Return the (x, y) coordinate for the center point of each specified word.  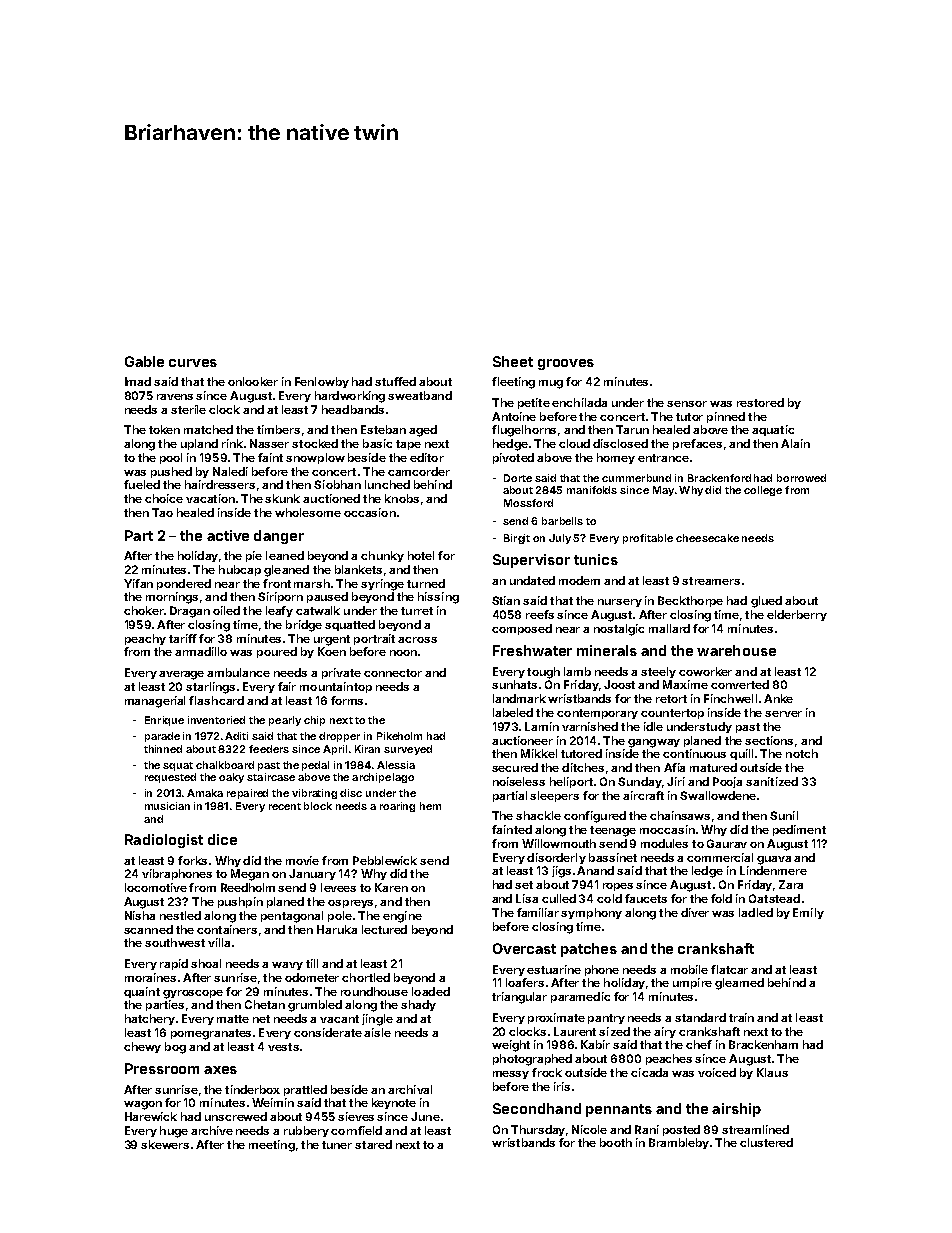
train (741, 1017)
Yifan (138, 583)
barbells (562, 521)
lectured (384, 929)
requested (170, 778)
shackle (538, 815)
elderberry (797, 615)
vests (283, 1047)
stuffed (395, 381)
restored (760, 402)
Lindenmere (773, 870)
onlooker (253, 381)
